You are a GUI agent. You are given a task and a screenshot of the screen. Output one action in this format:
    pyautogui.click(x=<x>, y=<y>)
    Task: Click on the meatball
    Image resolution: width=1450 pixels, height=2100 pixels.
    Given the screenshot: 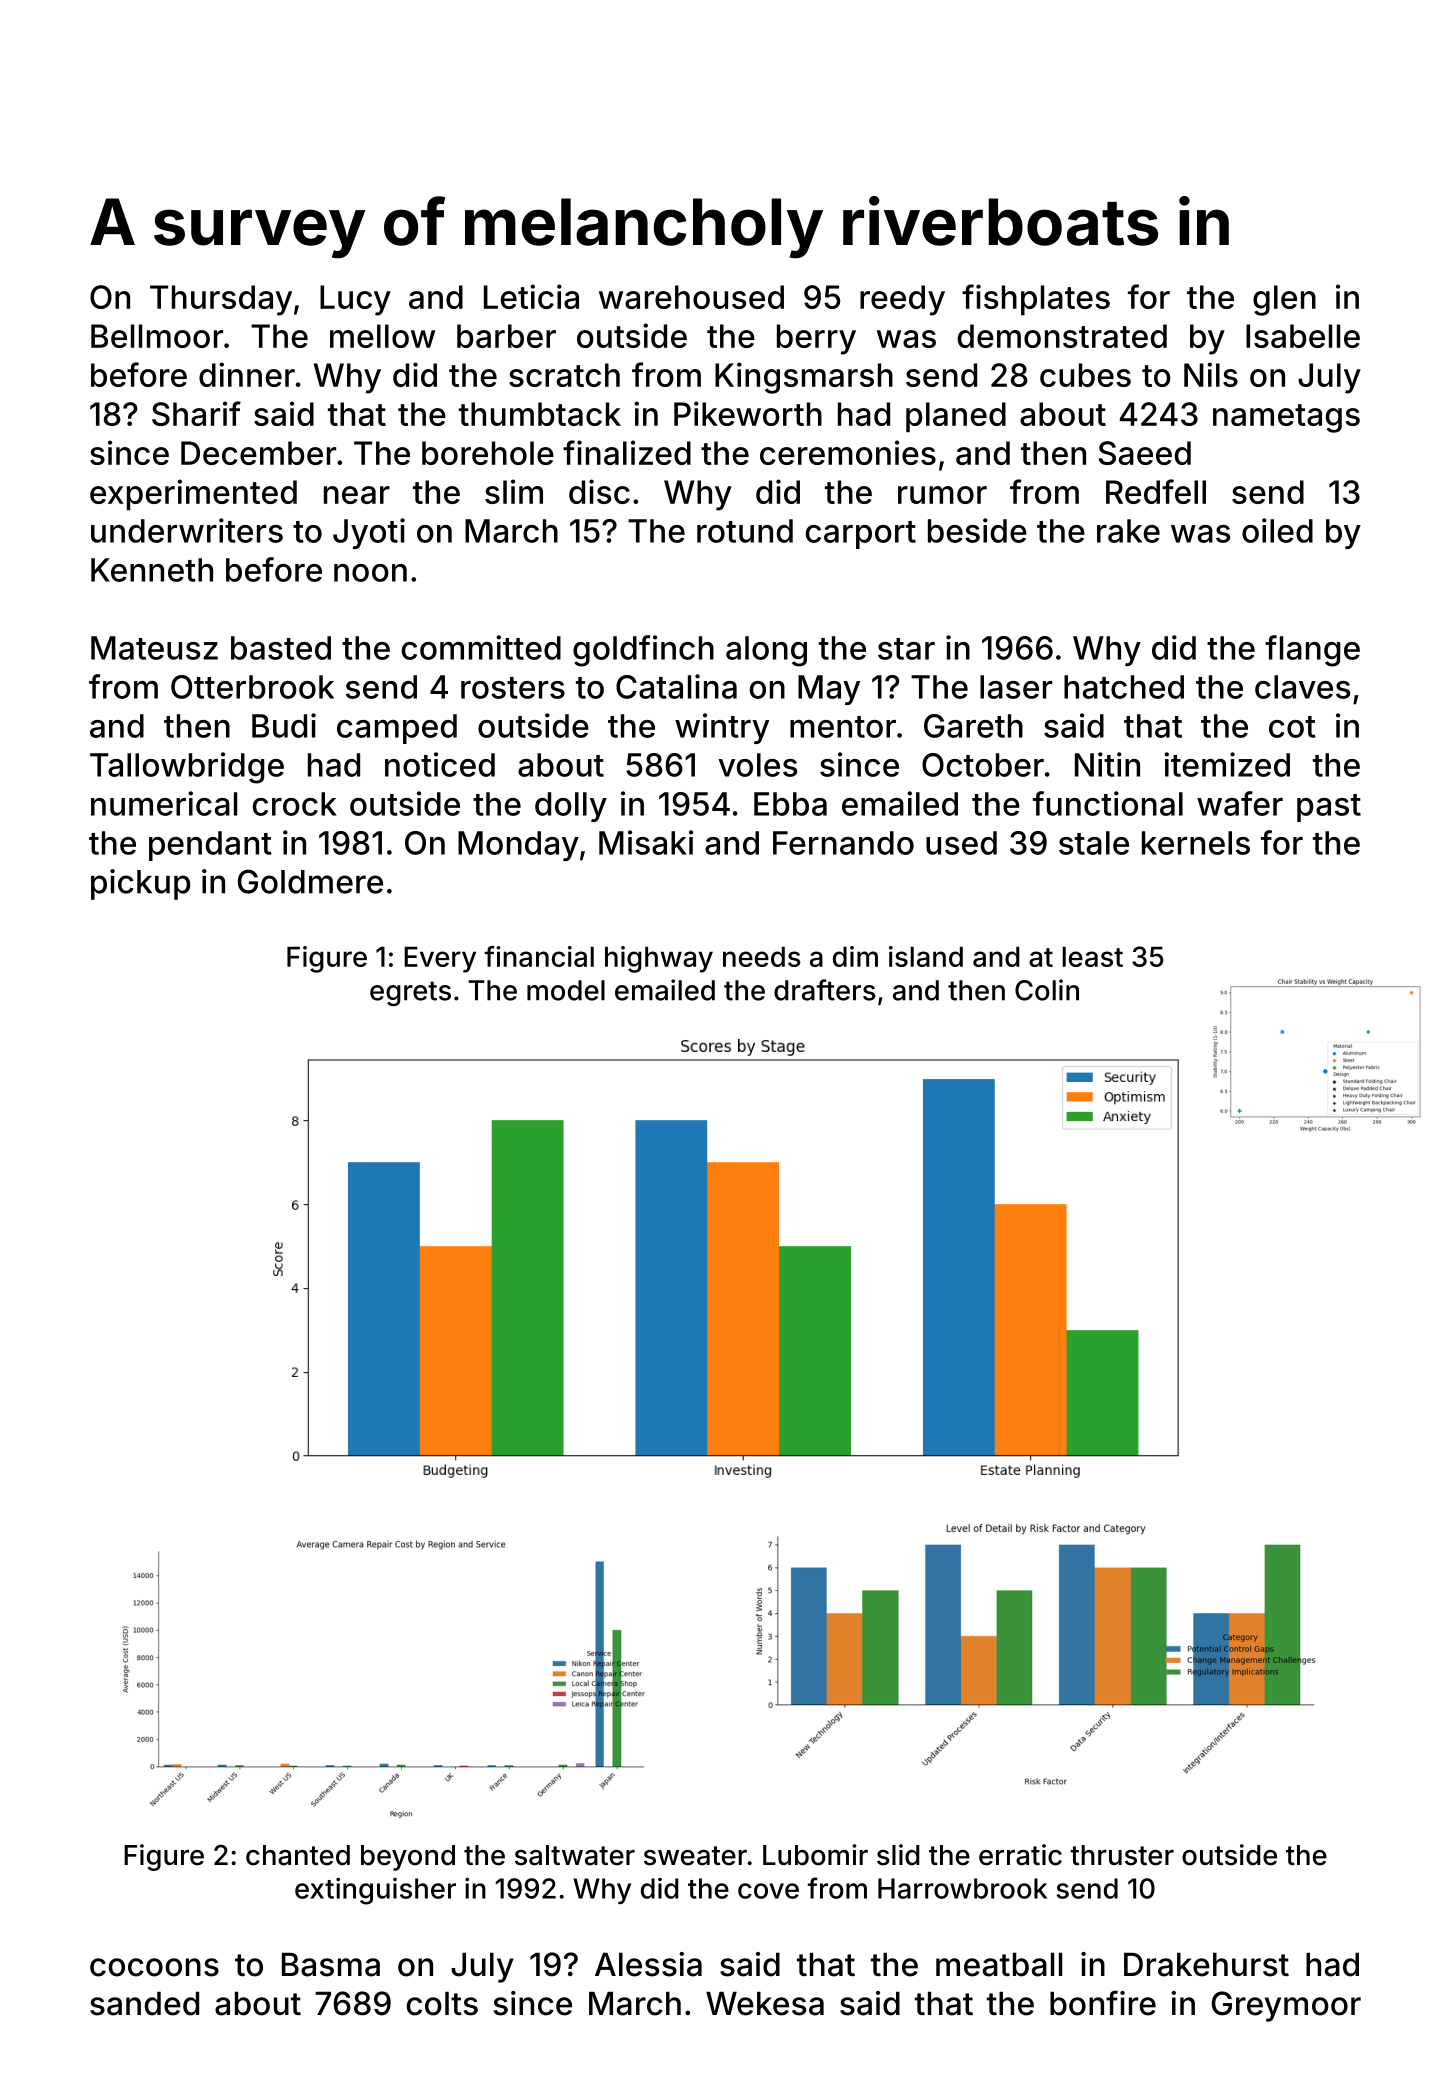 What is the action you would take?
    pyautogui.click(x=999, y=1965)
